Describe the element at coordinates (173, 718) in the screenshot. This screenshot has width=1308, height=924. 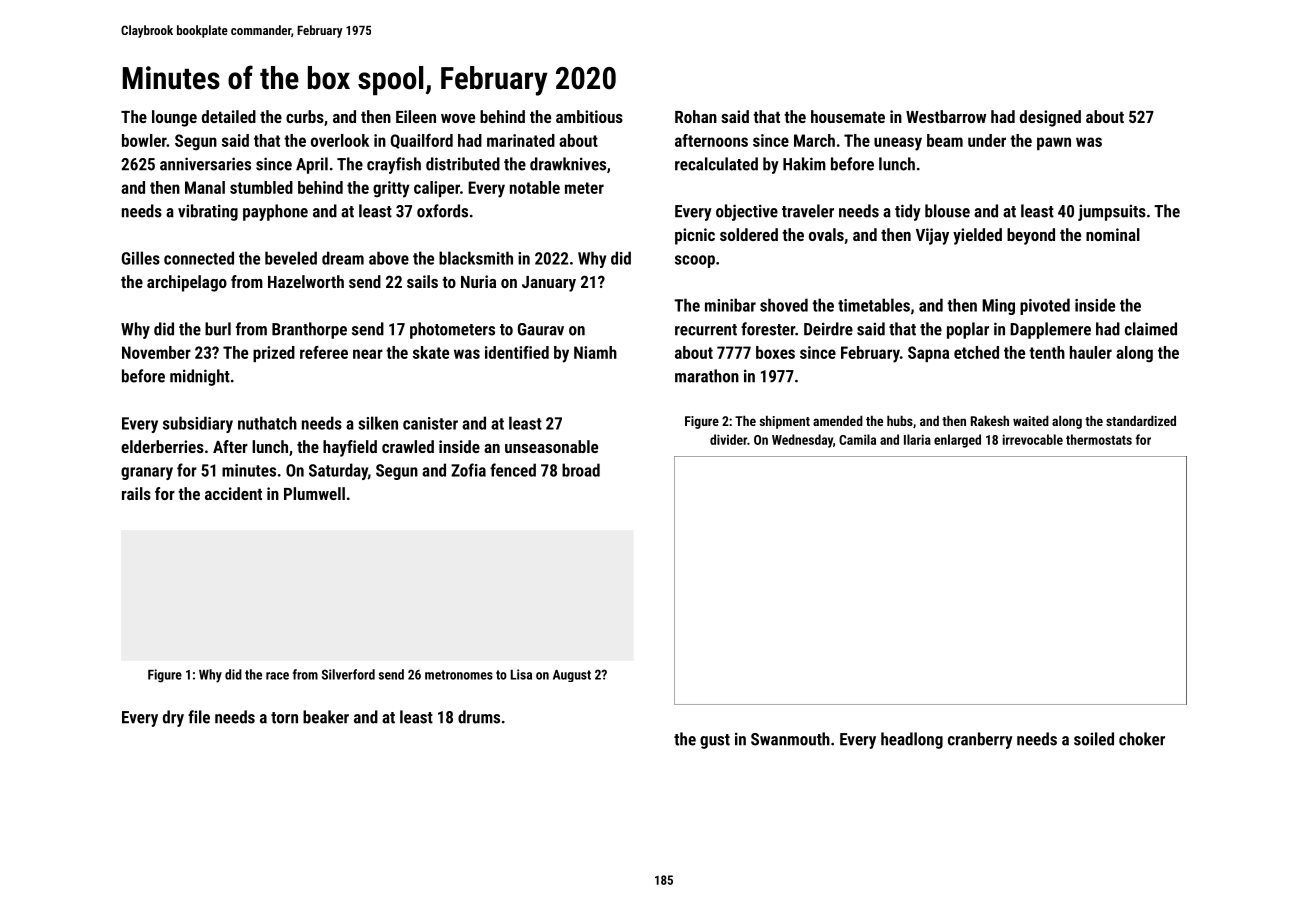
I see `dry` at that location.
